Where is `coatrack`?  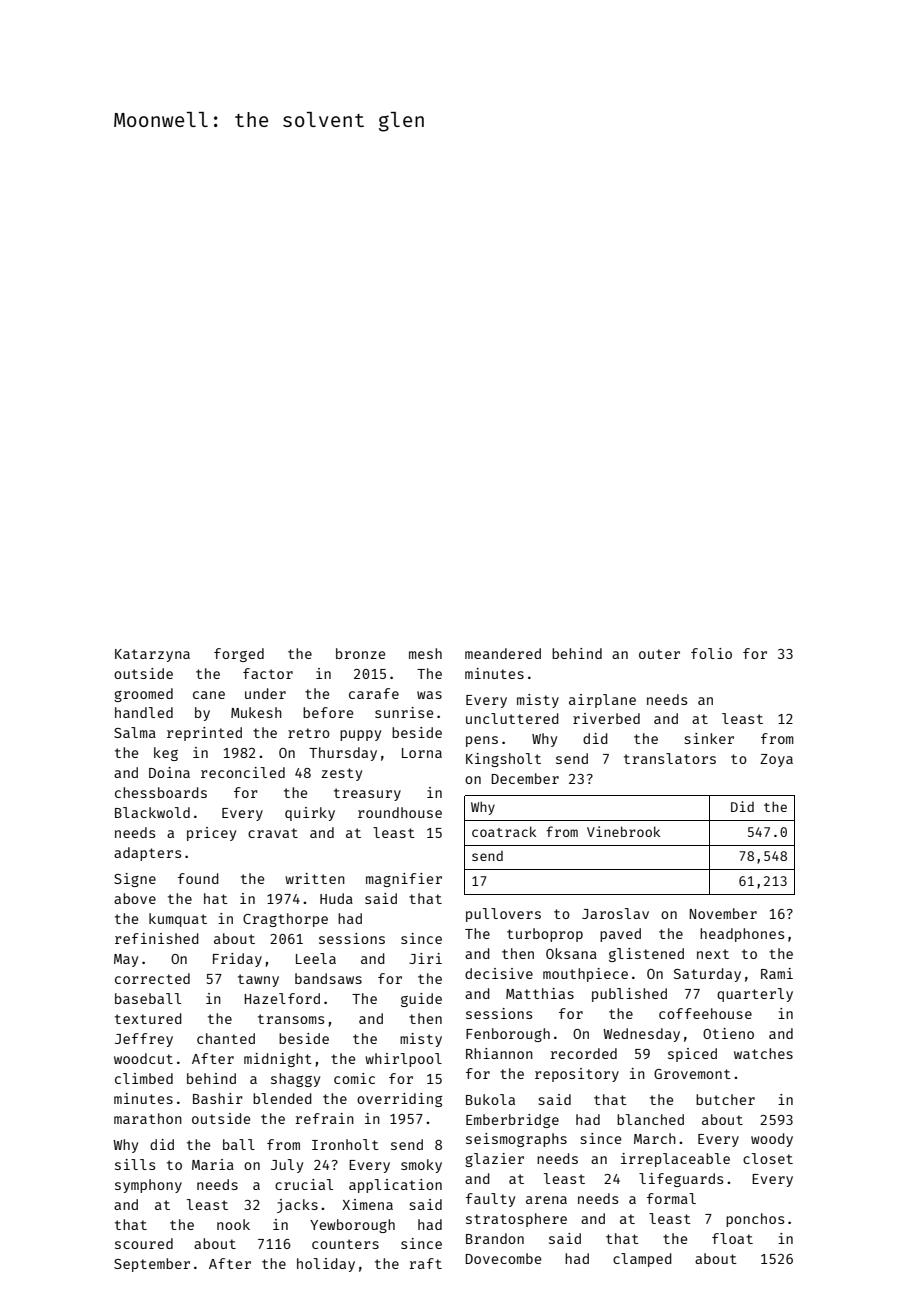 coatrack is located at coordinates (504, 831).
